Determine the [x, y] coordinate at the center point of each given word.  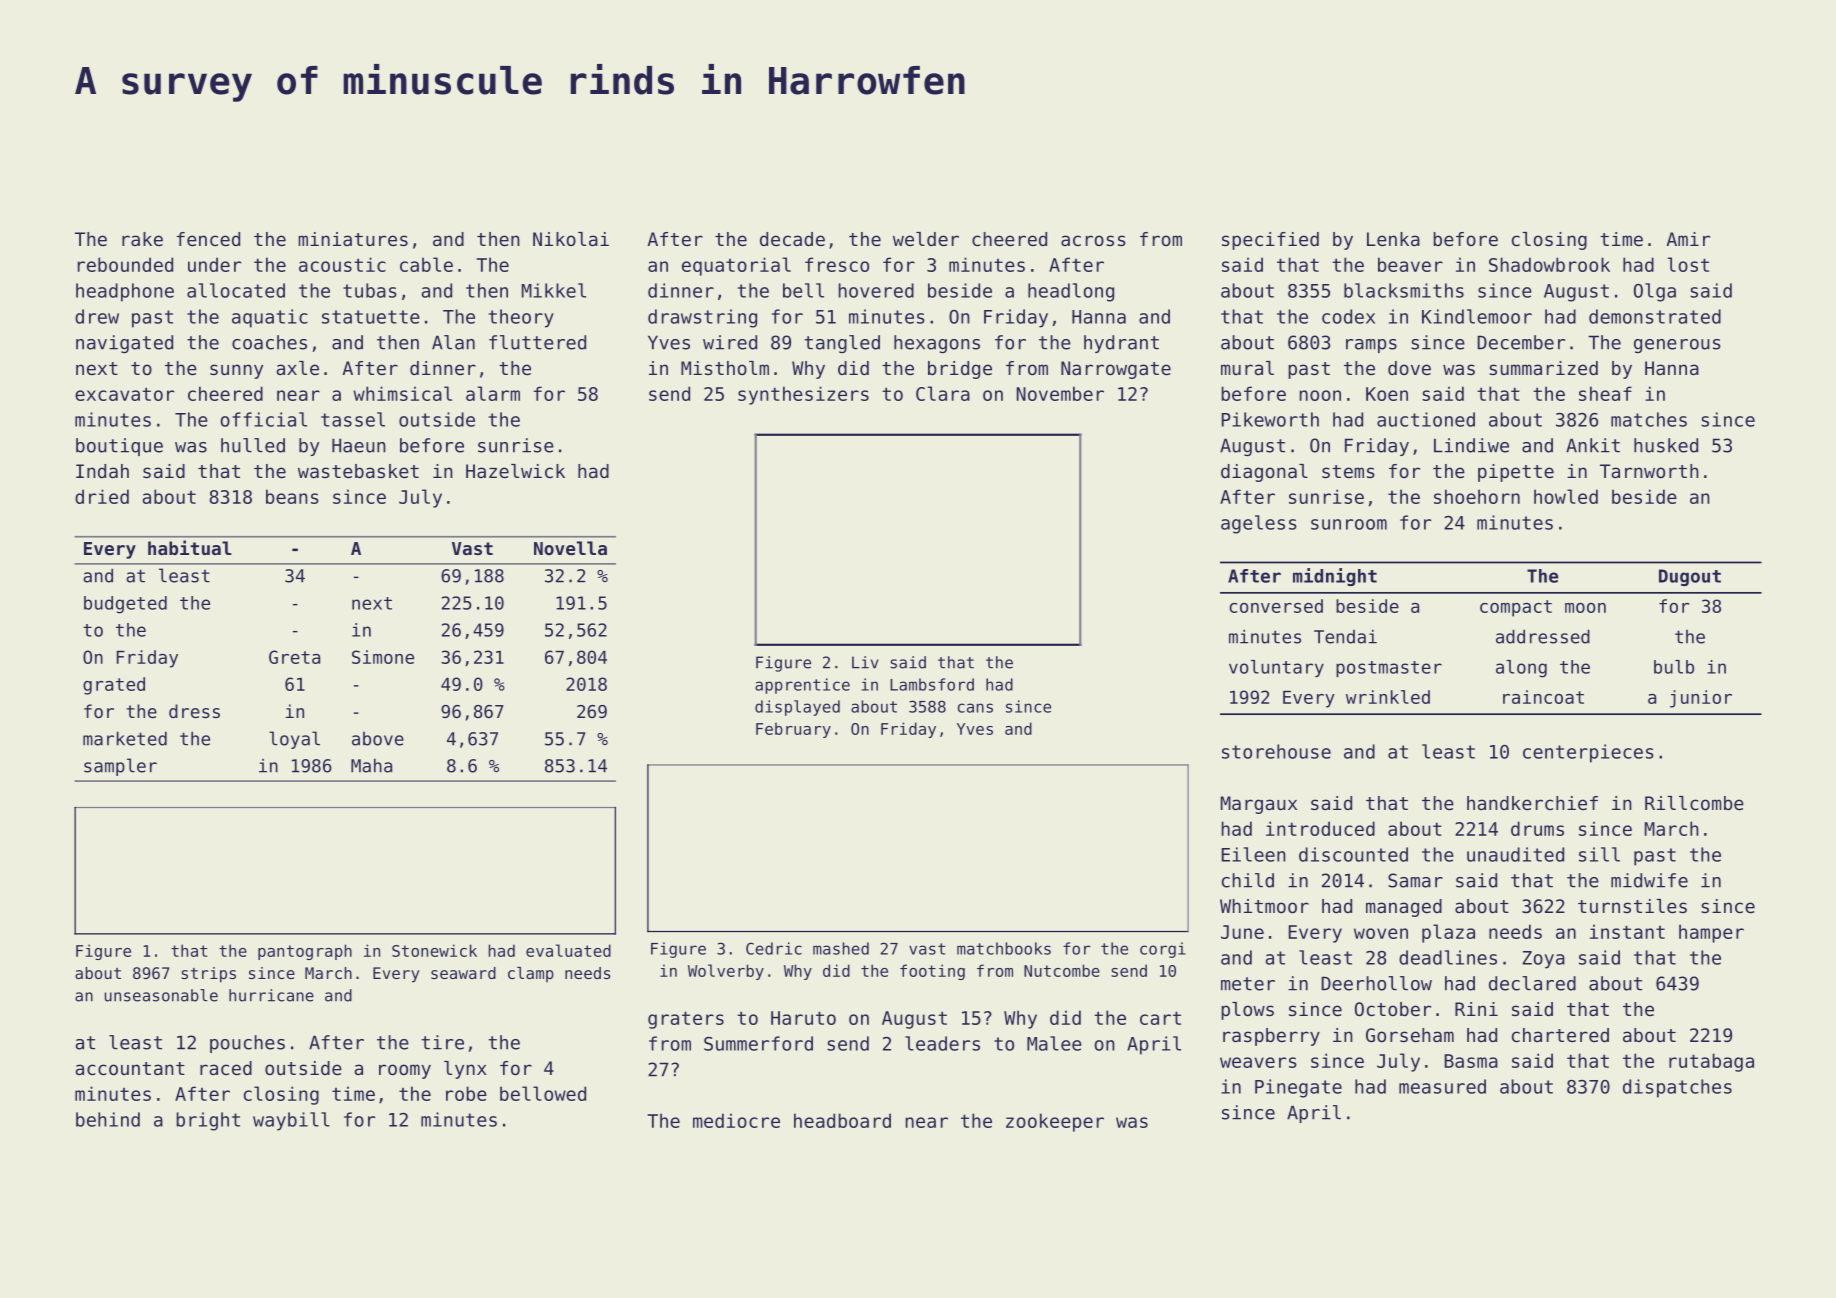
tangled [842, 344]
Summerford [758, 1043]
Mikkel [554, 290]
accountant [130, 1068]
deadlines [1448, 957]
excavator [124, 394]
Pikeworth [1270, 419]
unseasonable [161, 995]
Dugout [1690, 577]
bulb [1674, 667]
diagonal [1264, 473]
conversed [1276, 606]
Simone [383, 657]
